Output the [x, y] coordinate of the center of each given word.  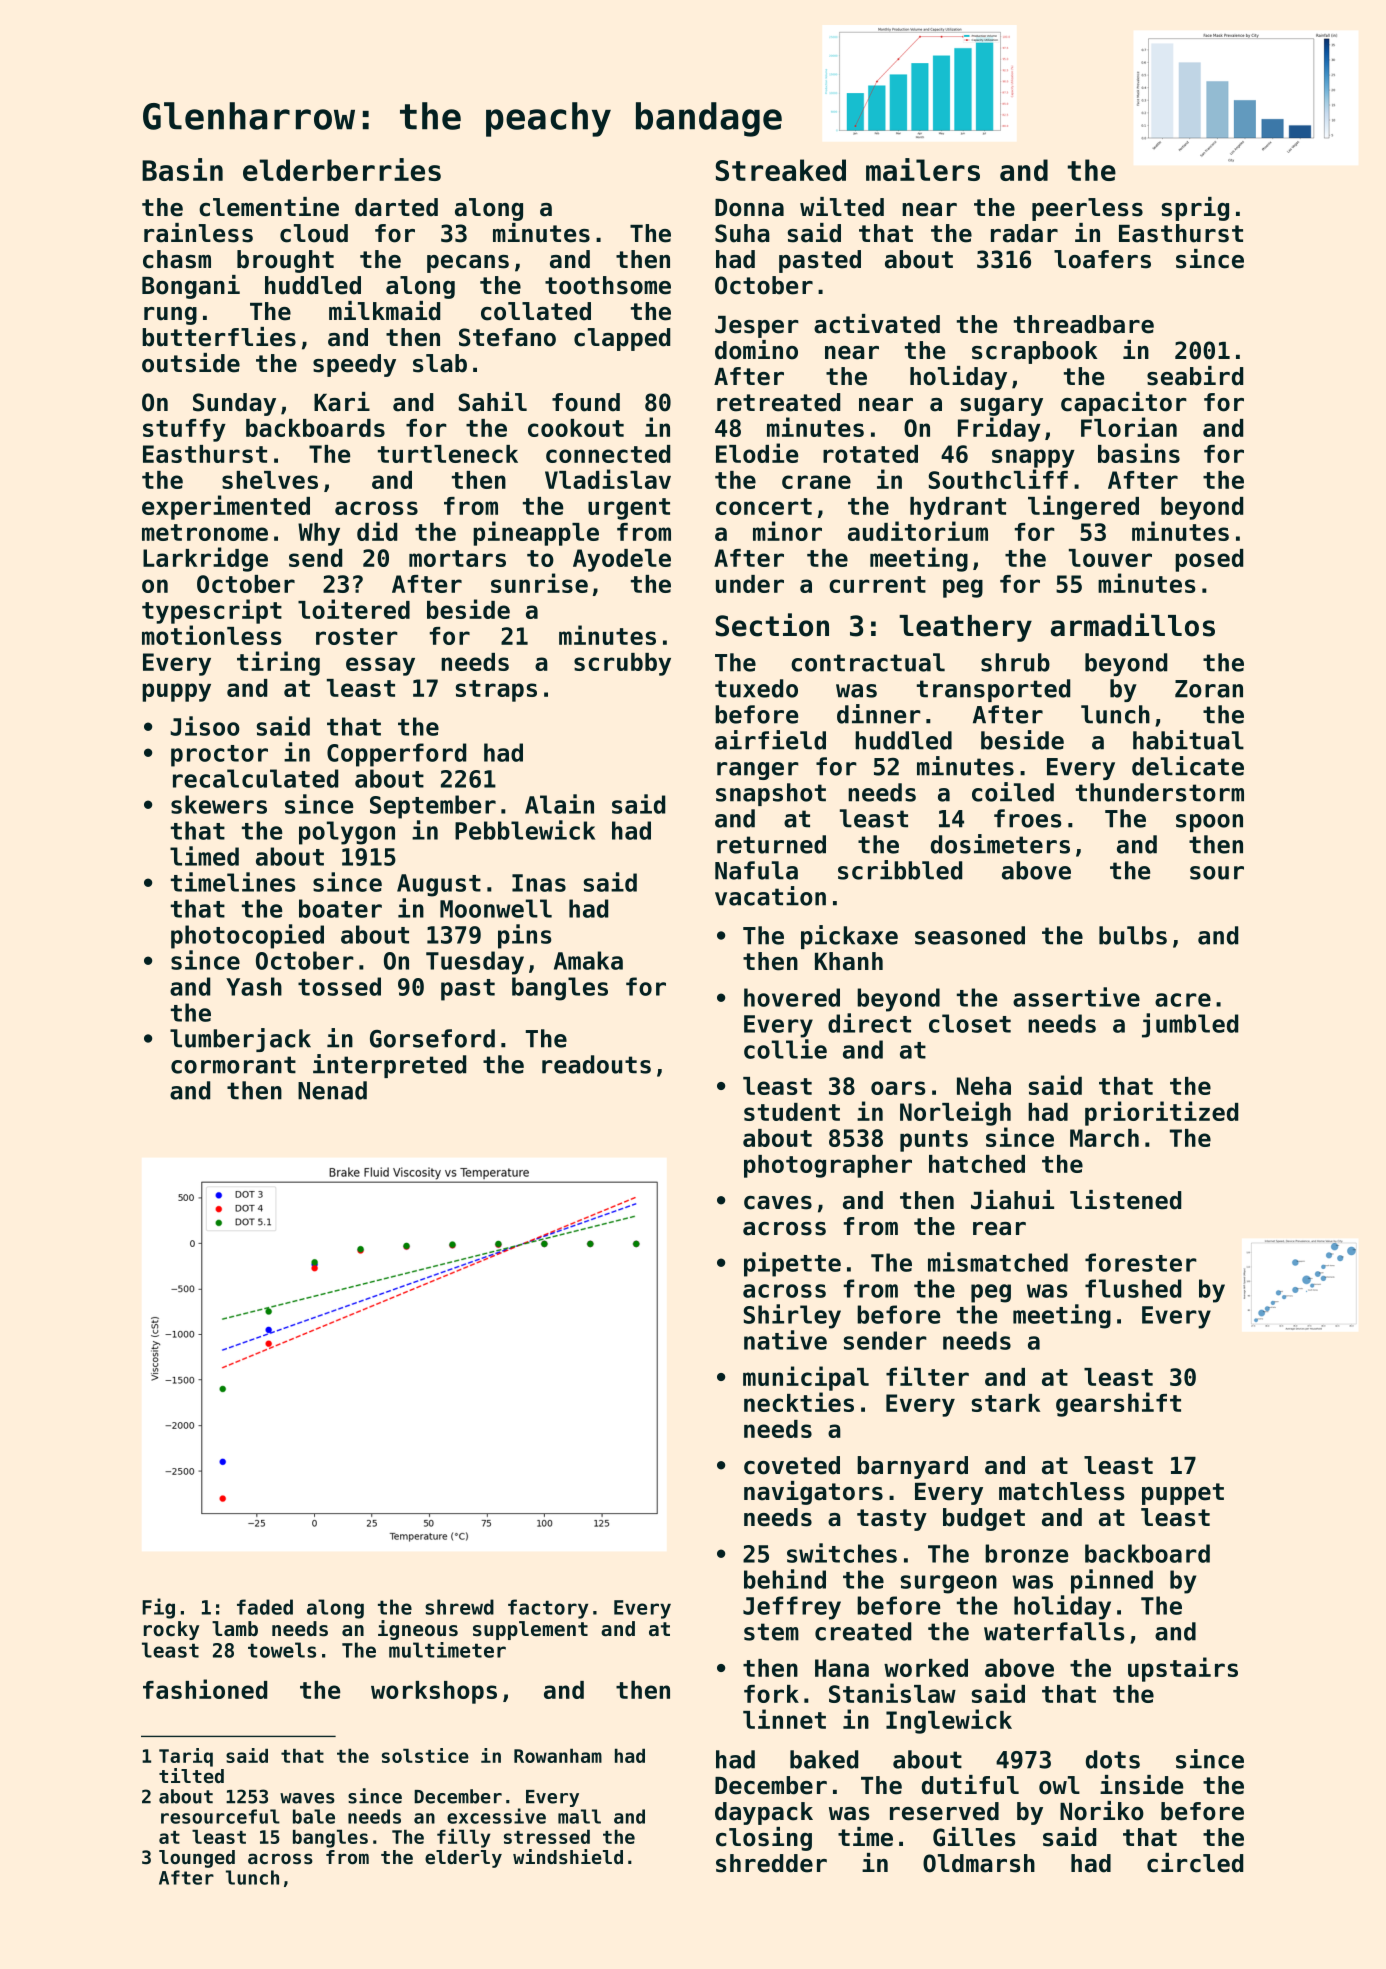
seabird [1195, 376]
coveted [792, 1465]
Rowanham [558, 1755]
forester [1141, 1262]
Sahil [493, 402]
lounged [197, 1859]
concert [764, 506]
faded [265, 1607]
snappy [1033, 458]
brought [285, 261]
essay [380, 666]
